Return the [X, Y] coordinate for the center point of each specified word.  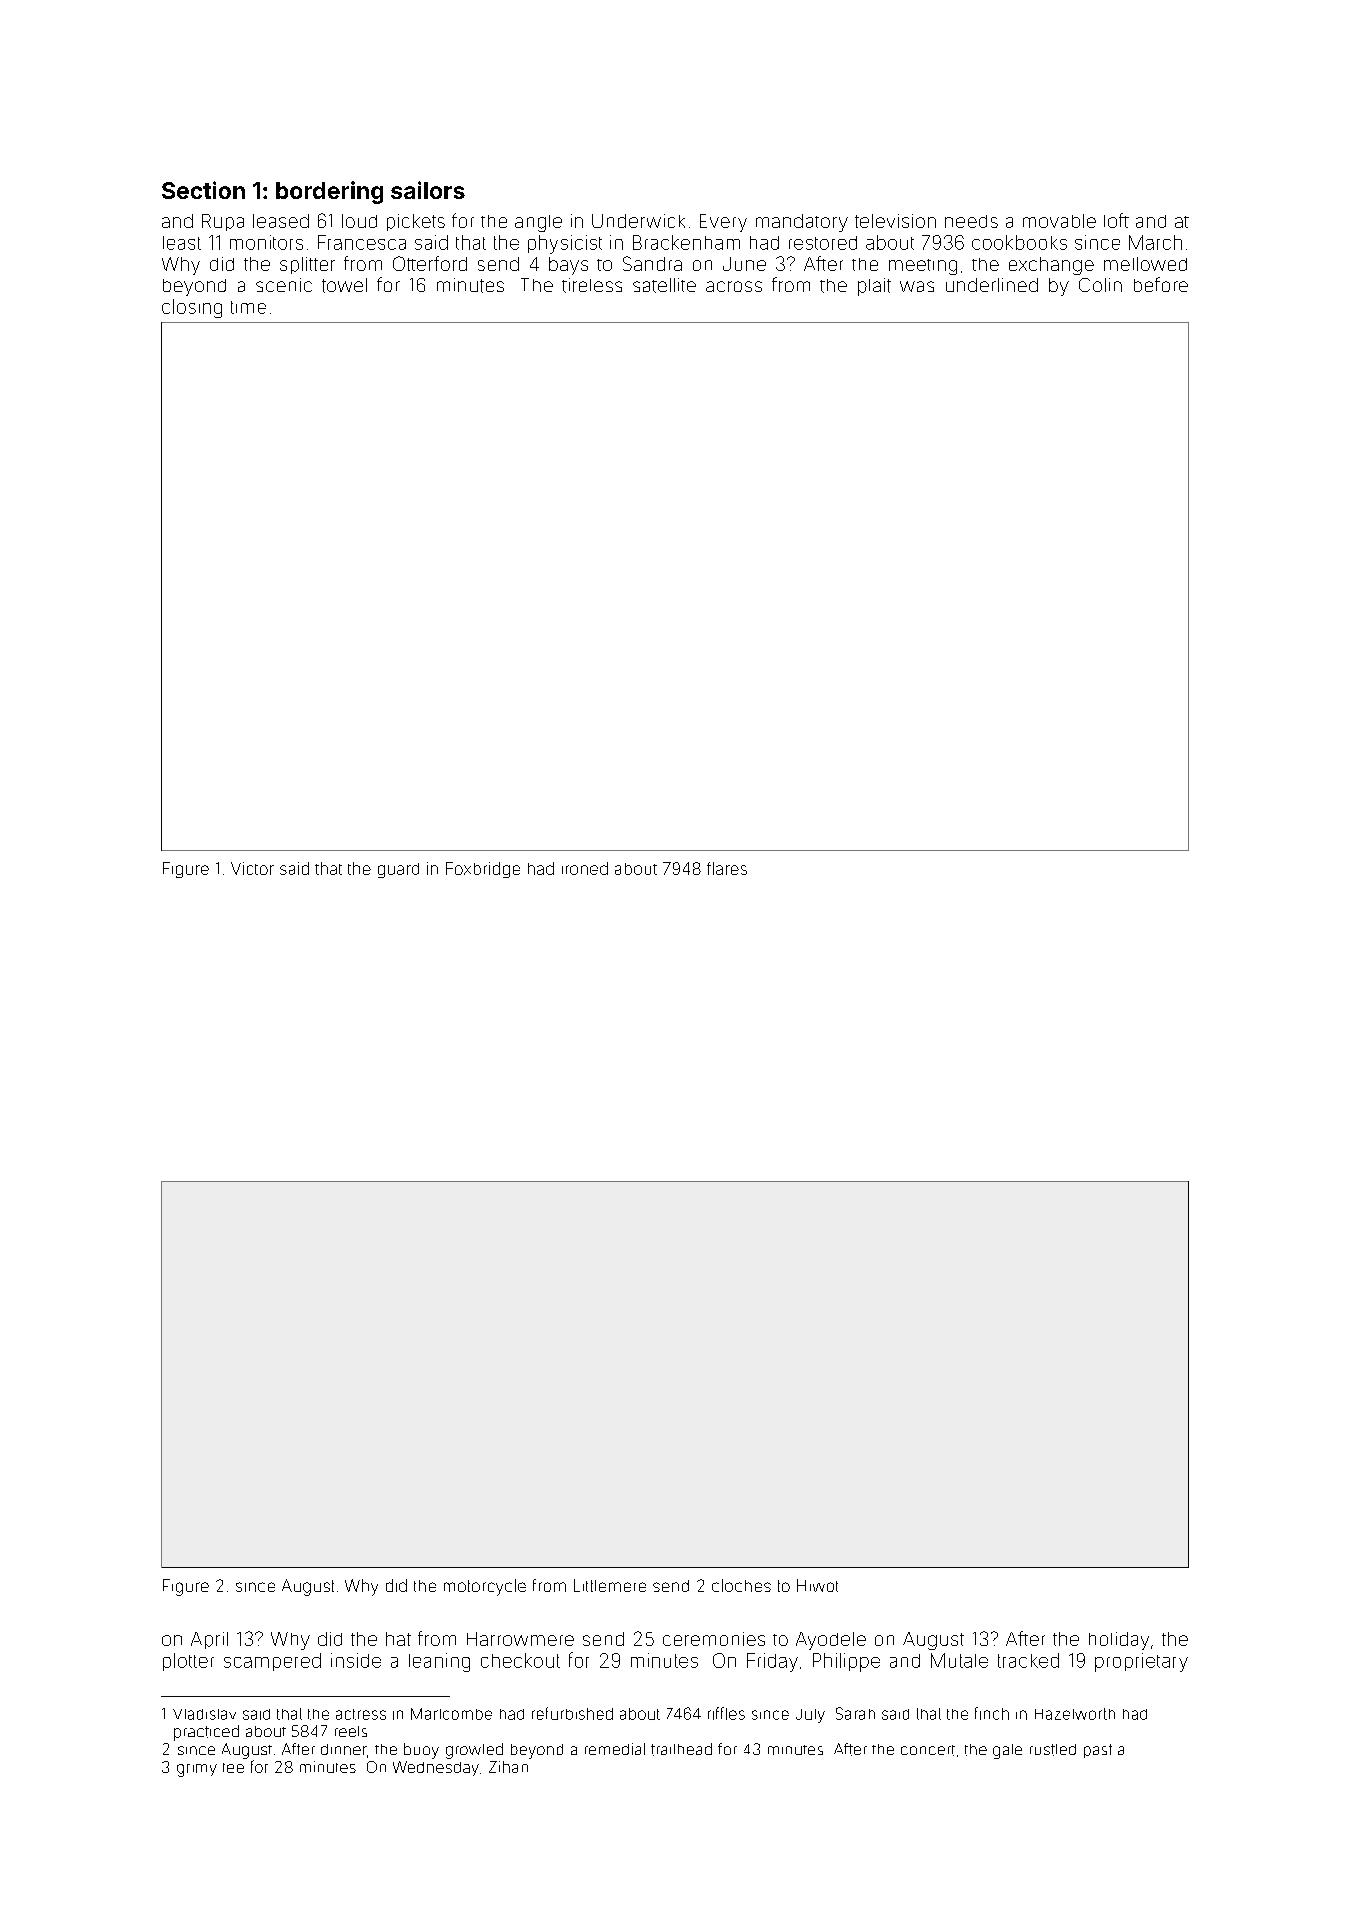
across [734, 286]
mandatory [802, 223]
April [209, 1640]
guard [398, 870]
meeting [923, 267]
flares [727, 868]
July [810, 1716]
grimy [197, 1770]
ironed [585, 868]
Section [203, 190]
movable [1059, 221]
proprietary [1141, 1662]
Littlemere [610, 1585]
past [1098, 1751]
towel [344, 285]
